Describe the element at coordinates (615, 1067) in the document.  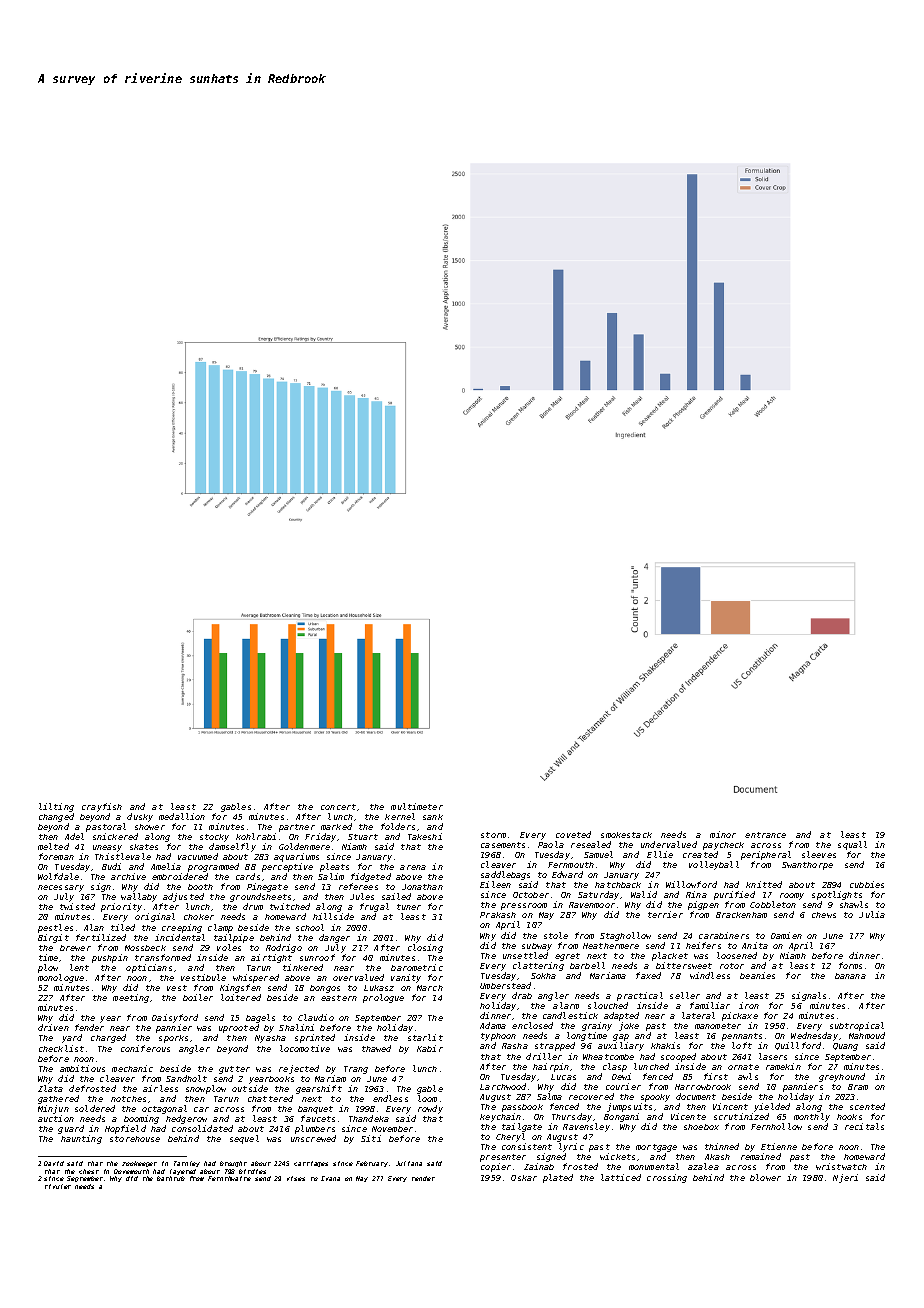
I see `clasp` at that location.
